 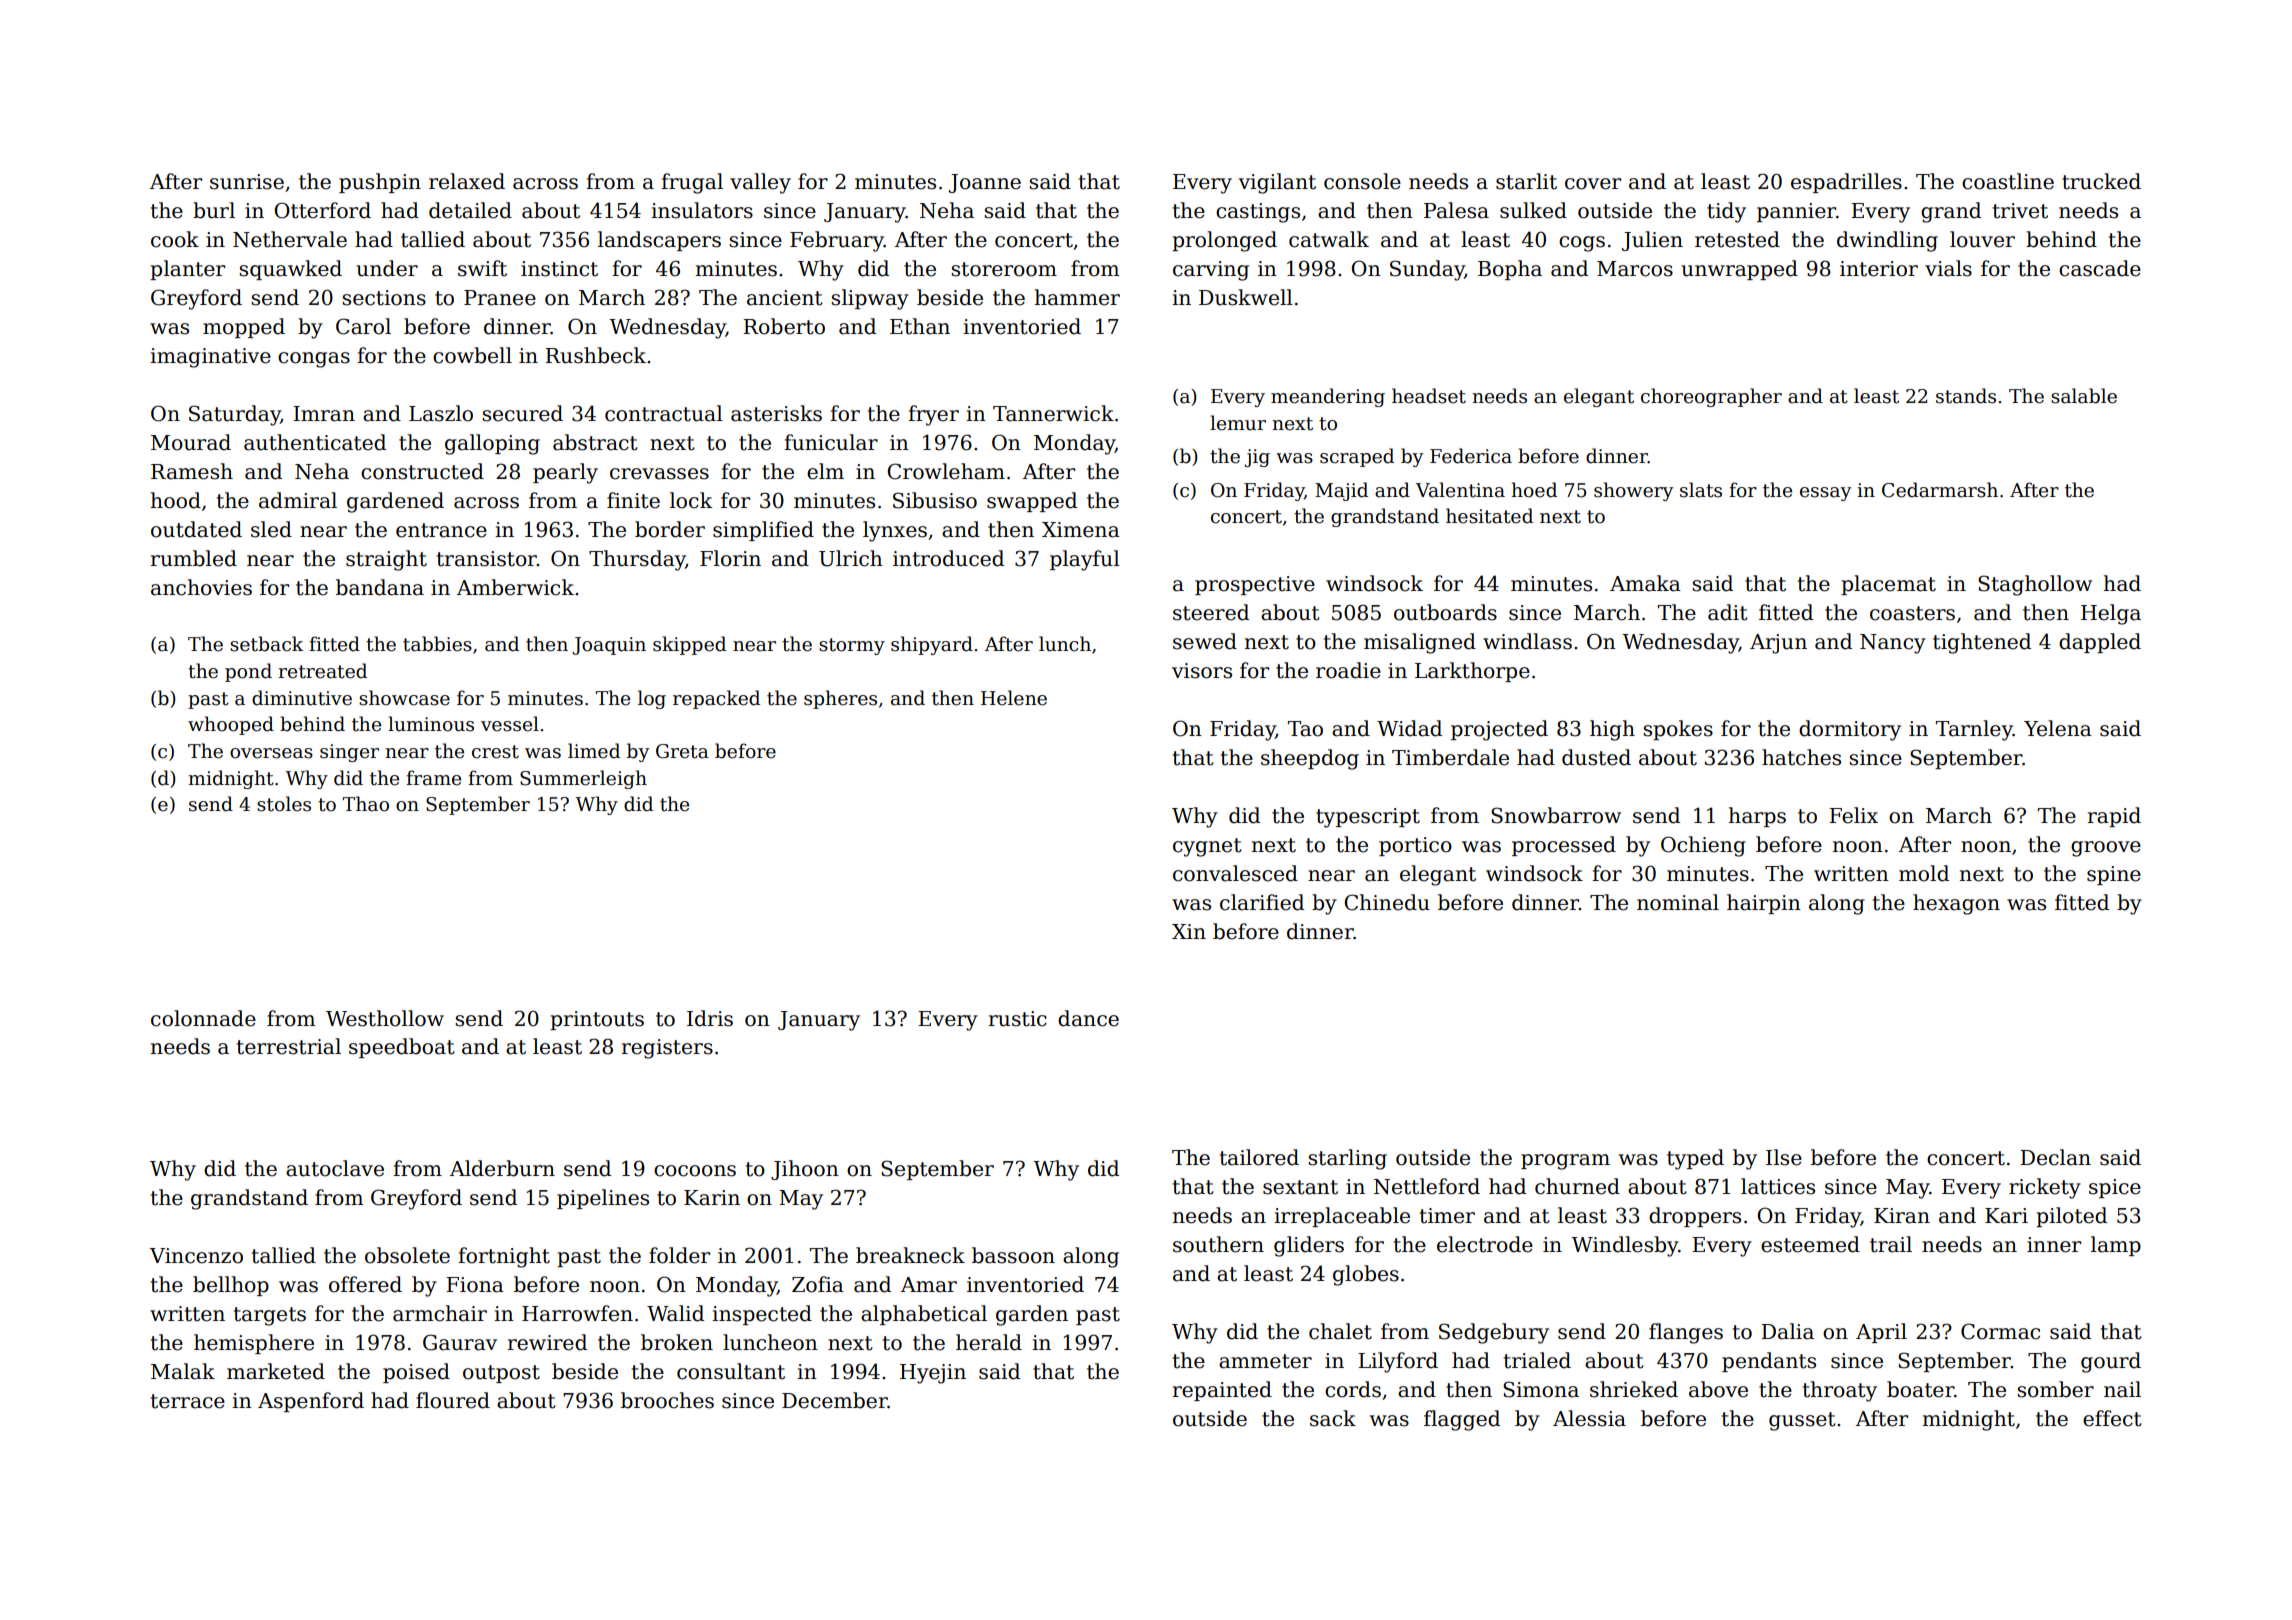 I want to click on meandering, so click(x=1328, y=397).
